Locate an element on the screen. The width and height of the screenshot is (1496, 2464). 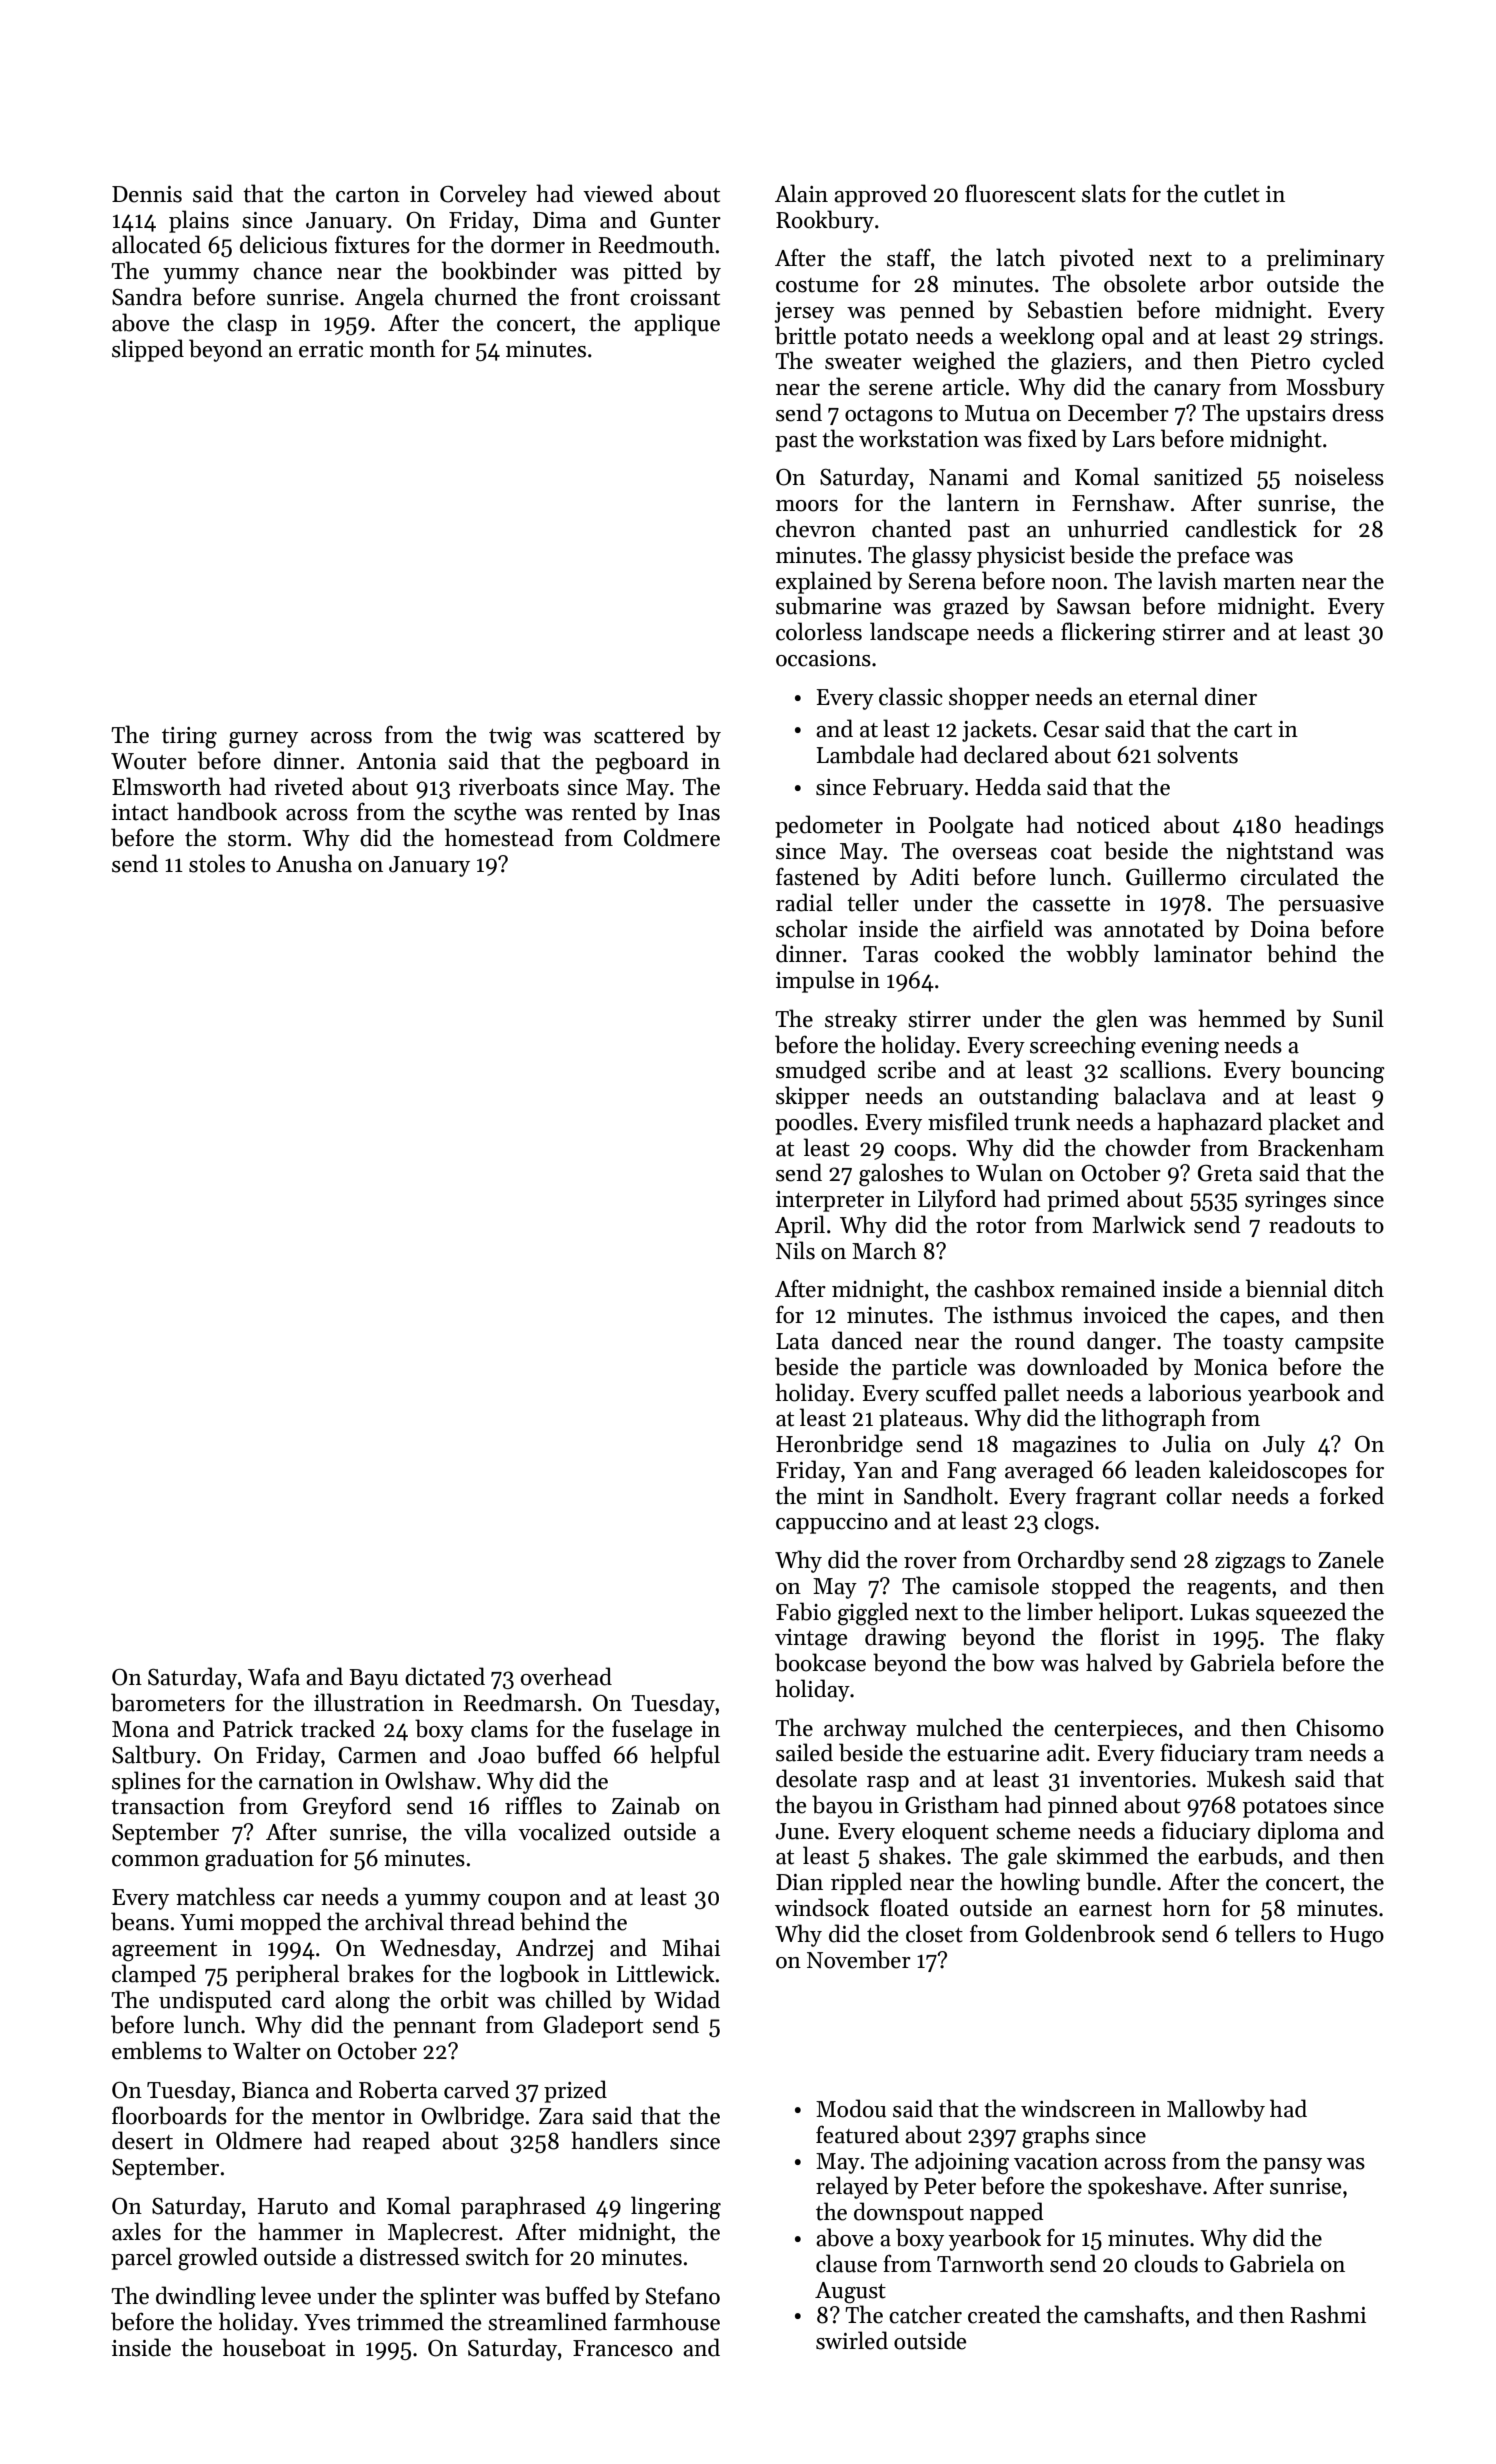
fluorescent is located at coordinates (1020, 193).
